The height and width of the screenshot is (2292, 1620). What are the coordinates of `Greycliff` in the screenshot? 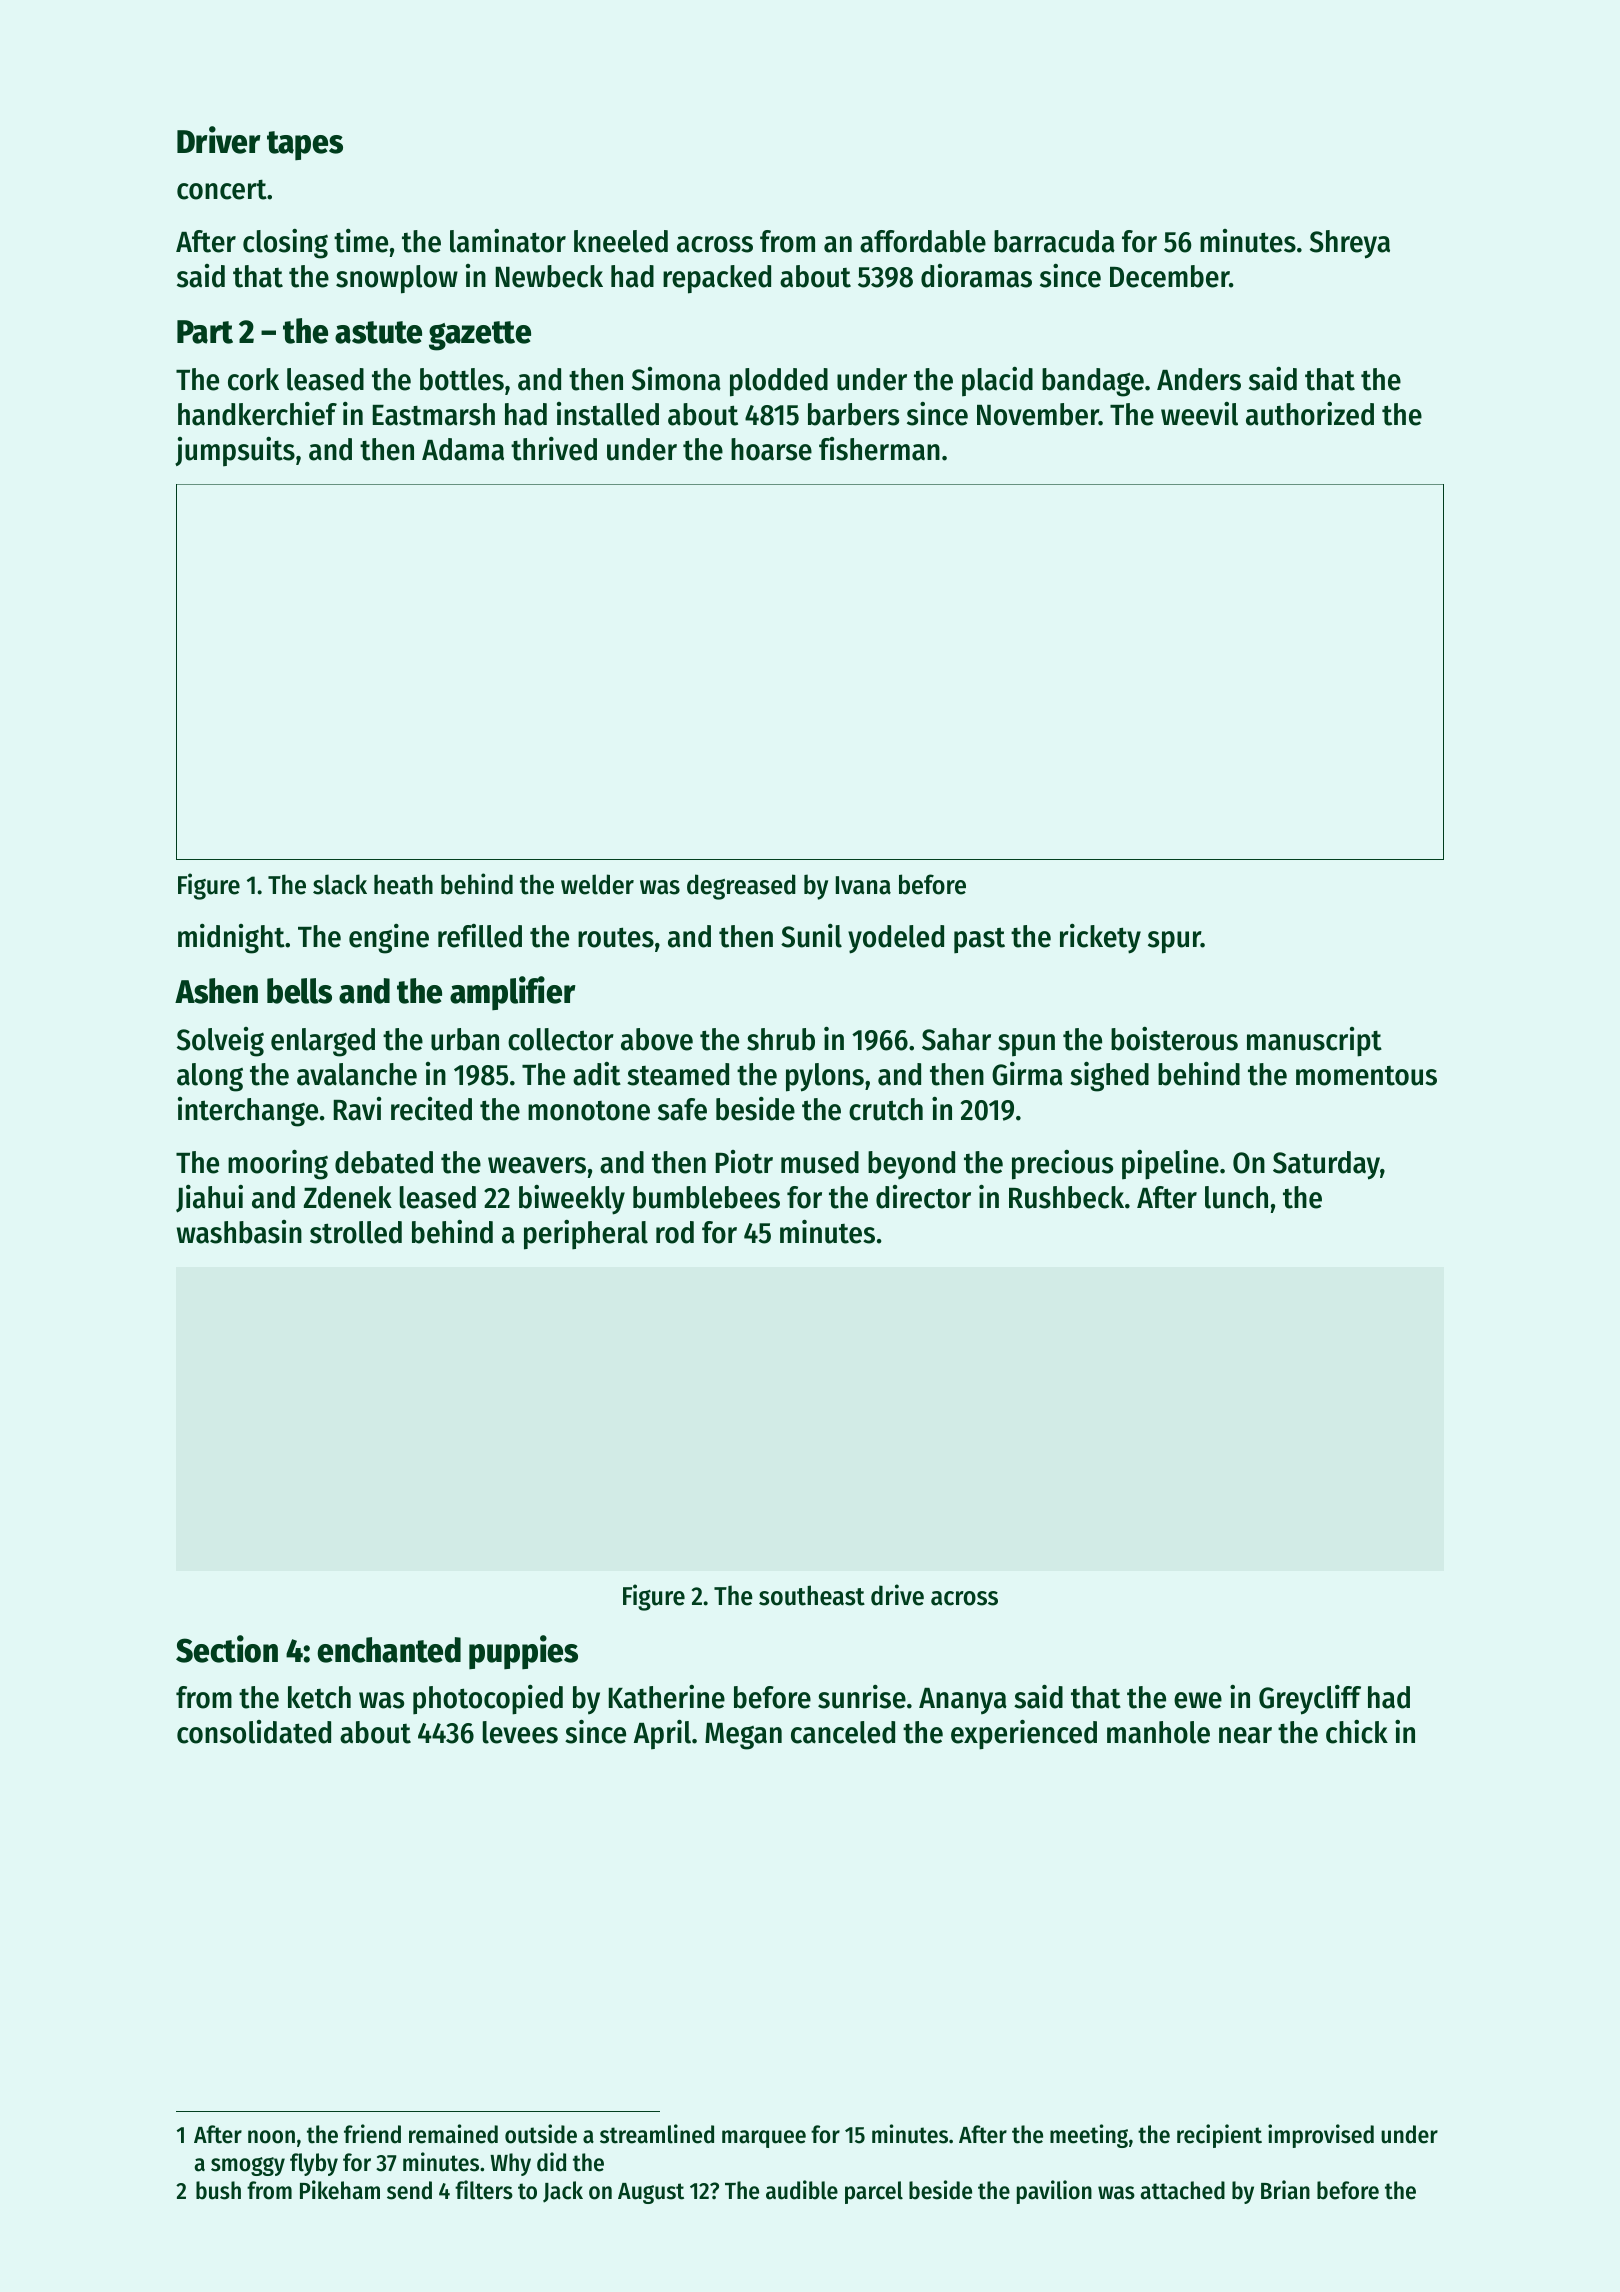 It's located at (1310, 1700).
